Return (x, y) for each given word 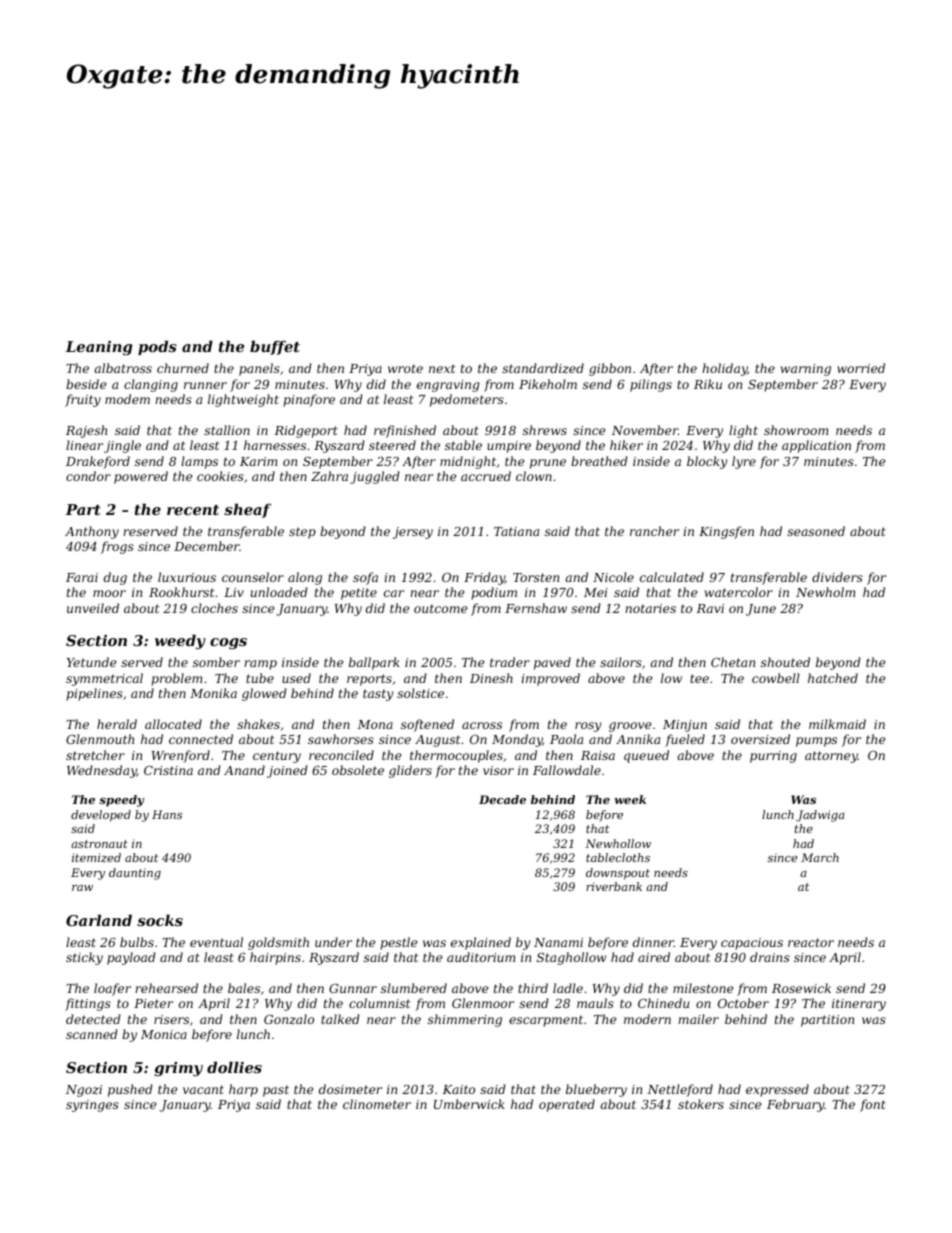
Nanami (558, 942)
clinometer (377, 1104)
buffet (275, 347)
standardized (543, 368)
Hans (167, 814)
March (820, 857)
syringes (92, 1106)
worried (861, 368)
